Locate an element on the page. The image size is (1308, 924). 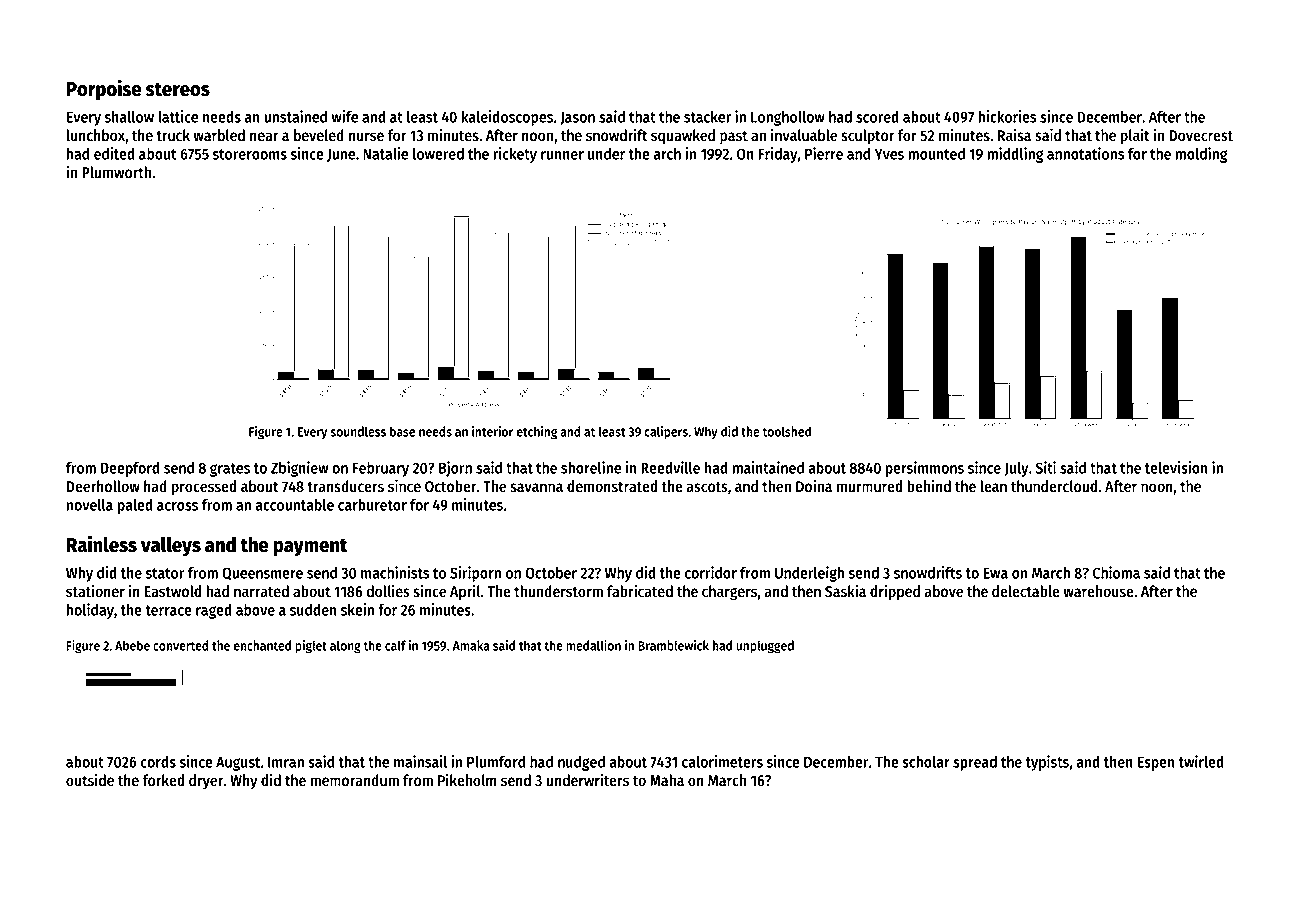
memorandum is located at coordinates (355, 780).
